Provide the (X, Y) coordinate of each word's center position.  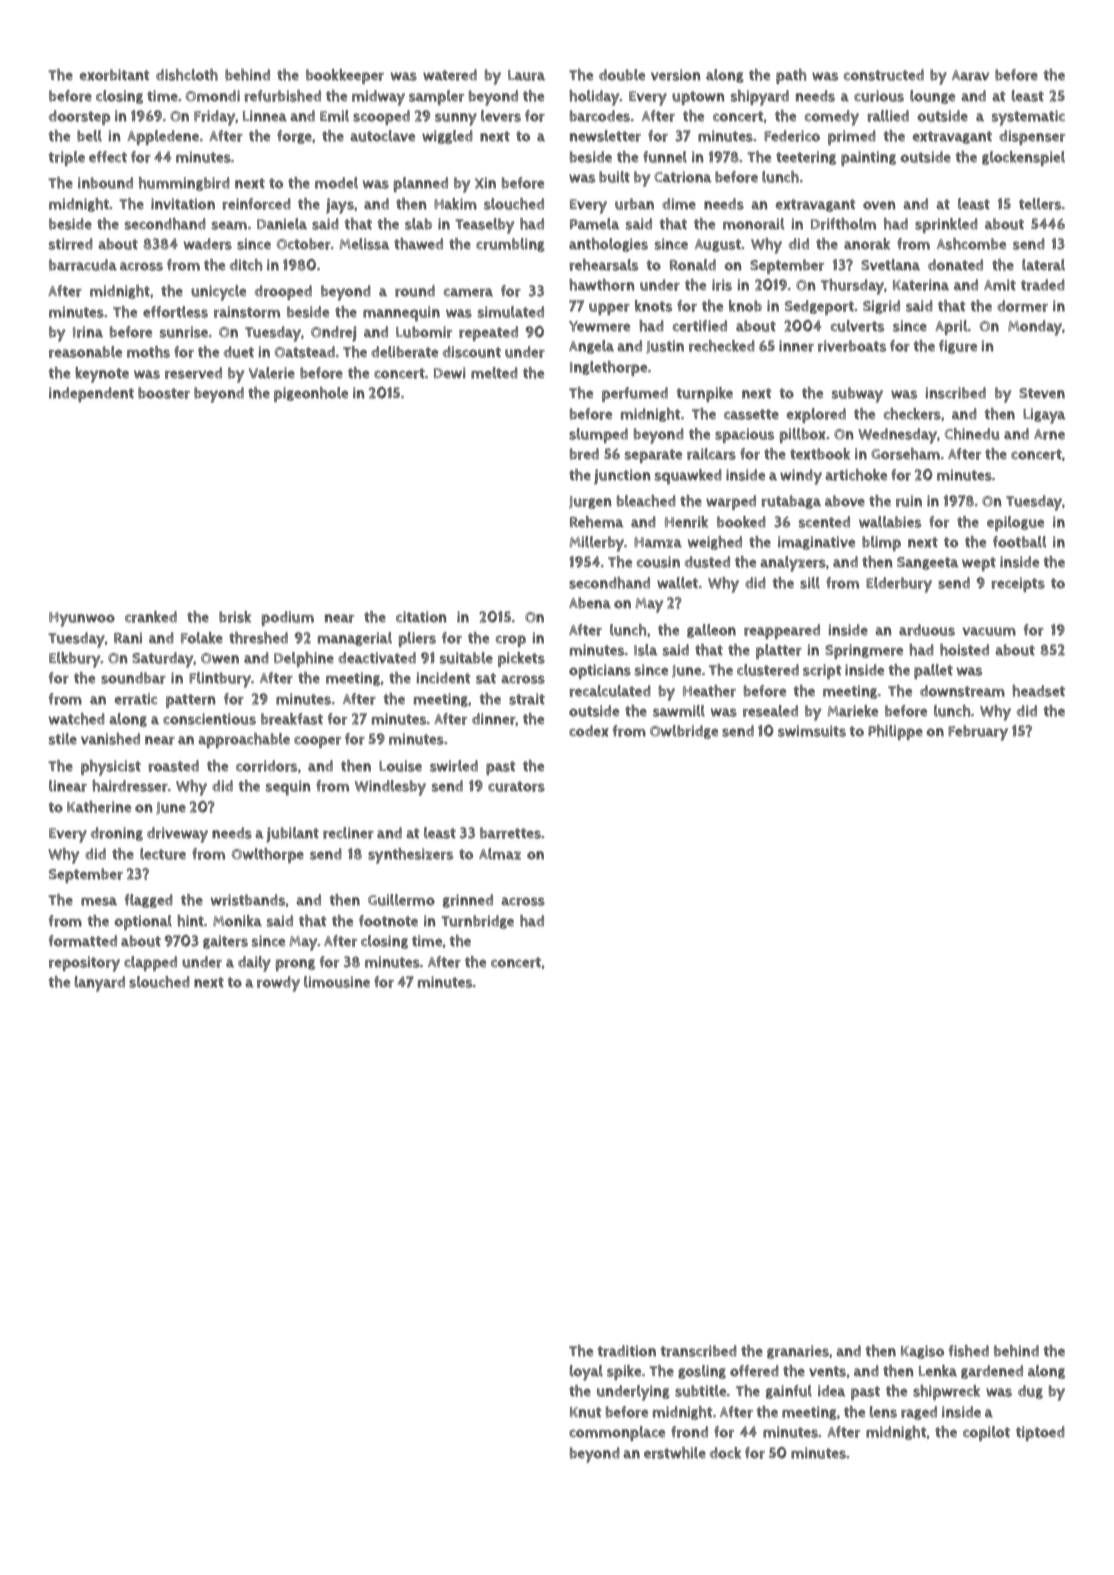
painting (868, 158)
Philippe (895, 732)
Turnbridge (477, 922)
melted (494, 373)
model (336, 183)
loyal (586, 1373)
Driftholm (843, 224)
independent (91, 394)
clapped (150, 963)
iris (722, 285)
